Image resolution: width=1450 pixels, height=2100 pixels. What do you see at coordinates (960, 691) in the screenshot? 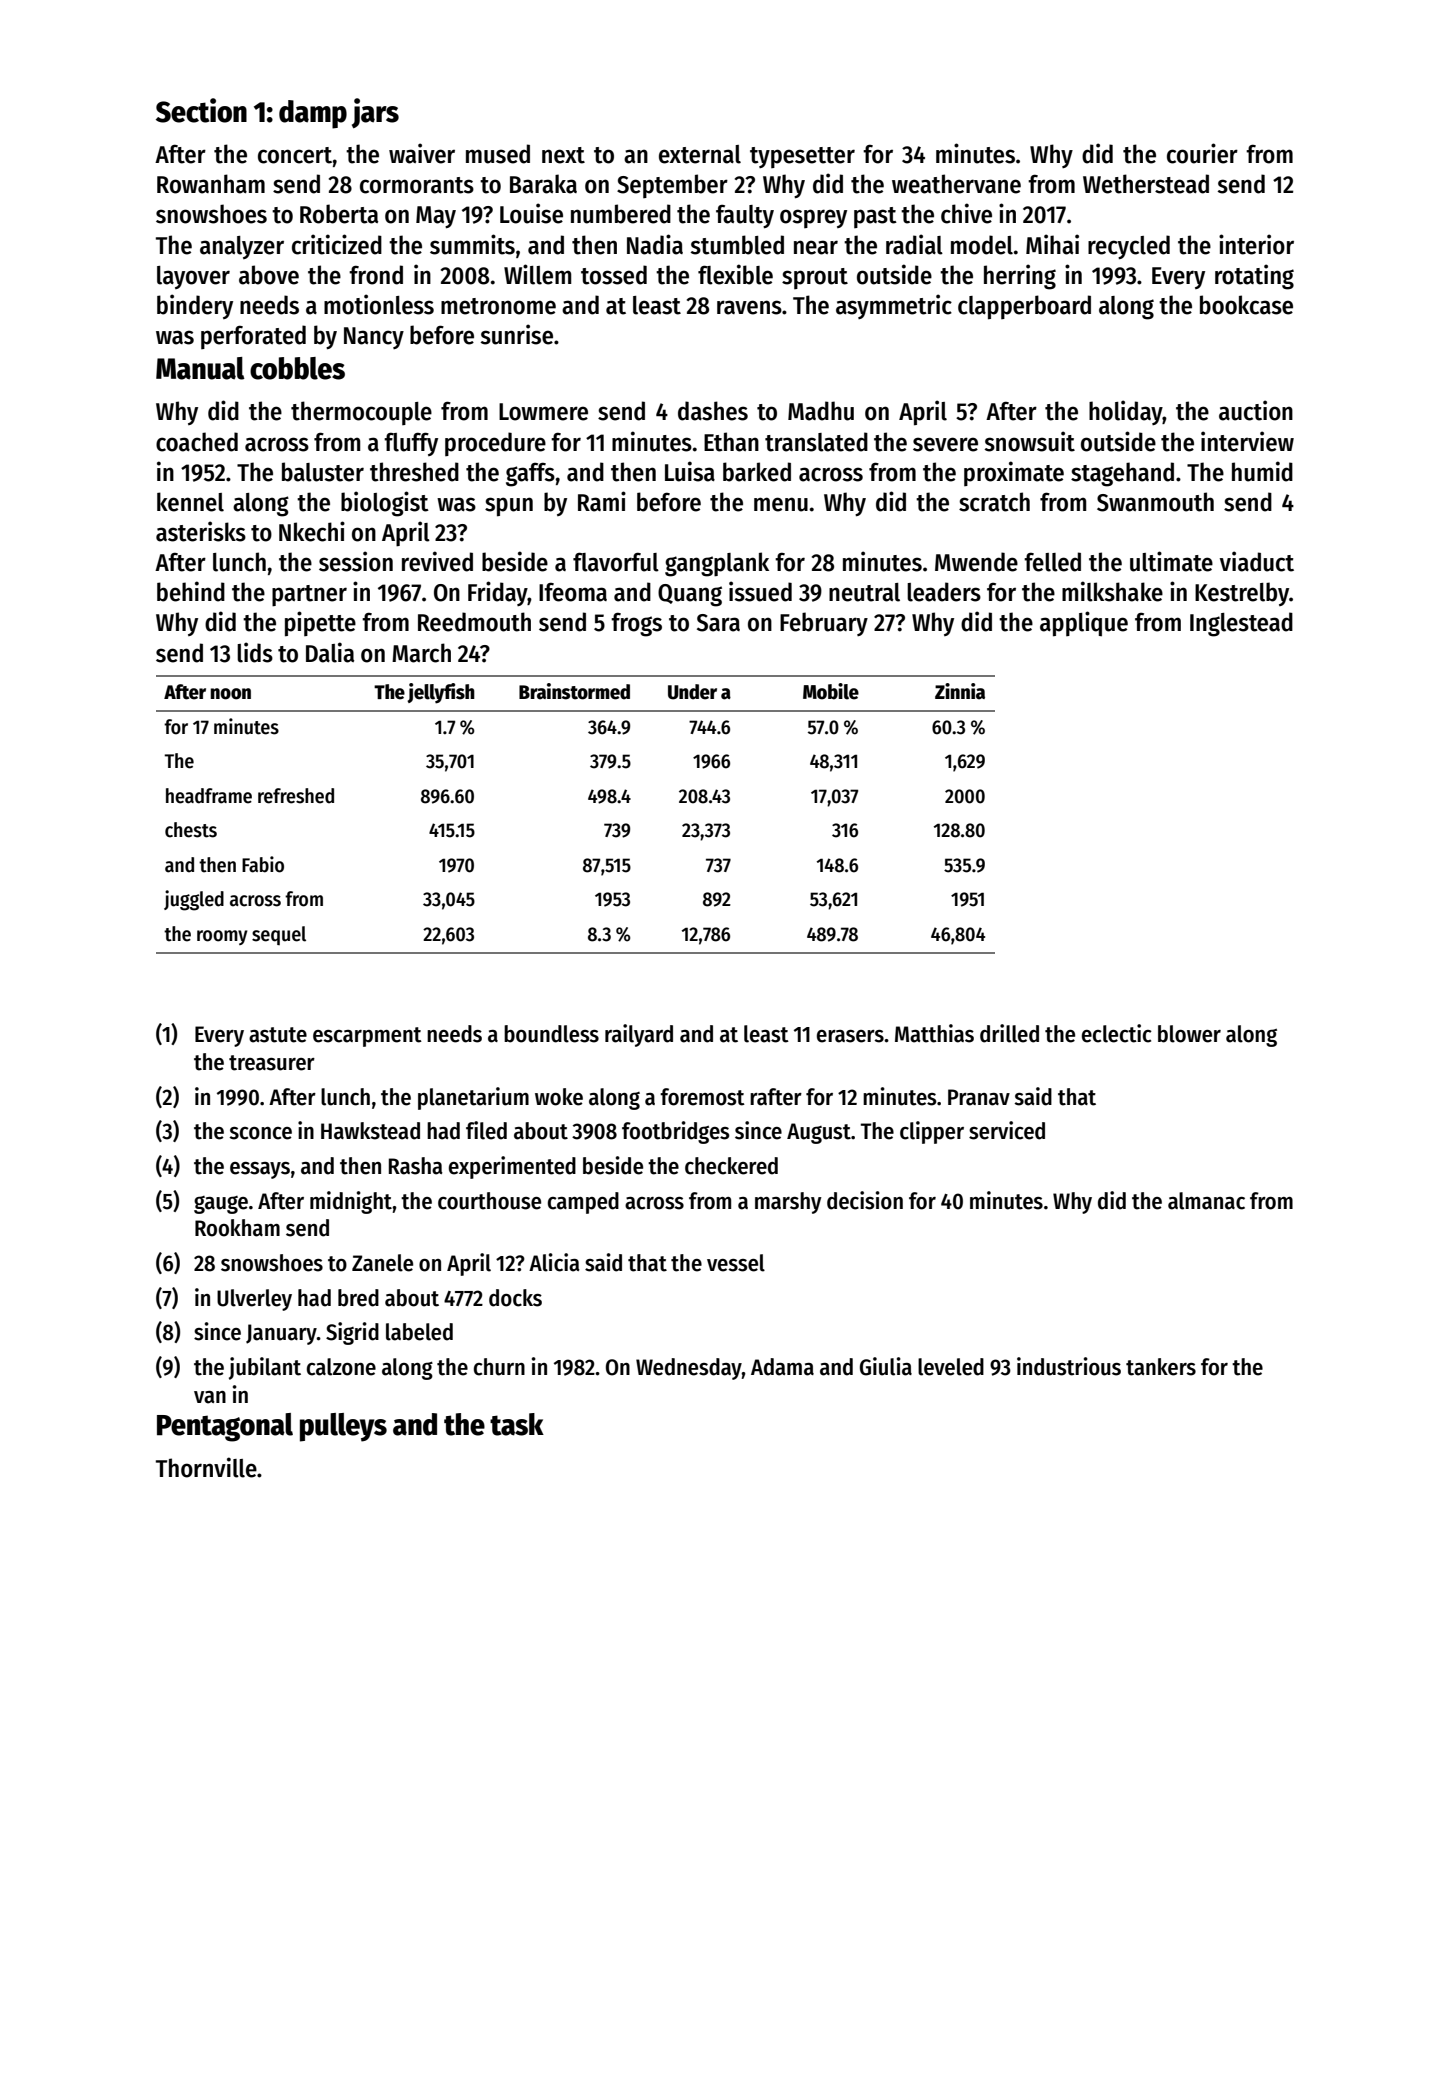
I see `Zinnia` at bounding box center [960, 691].
